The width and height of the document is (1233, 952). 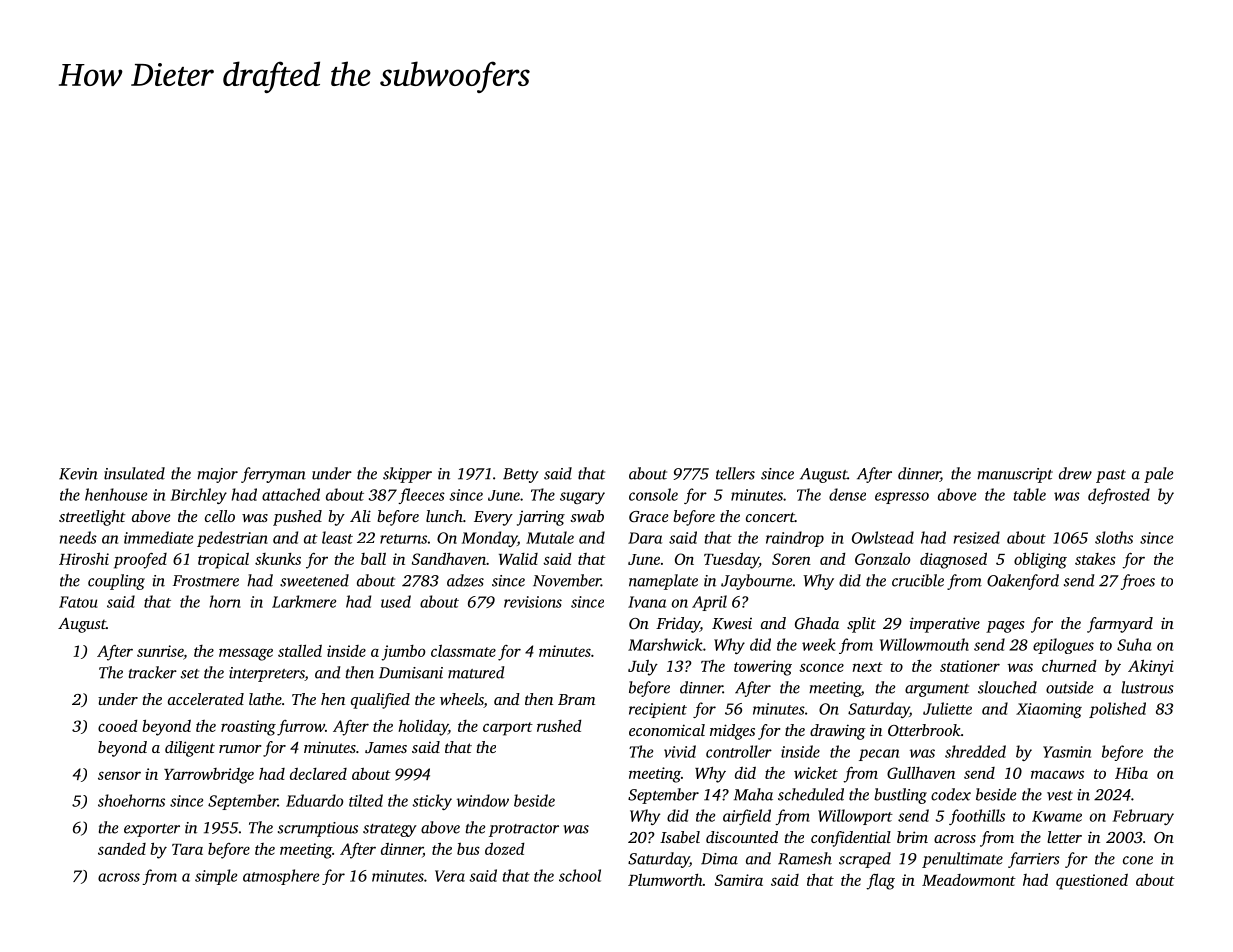 I want to click on insulated, so click(x=134, y=473).
